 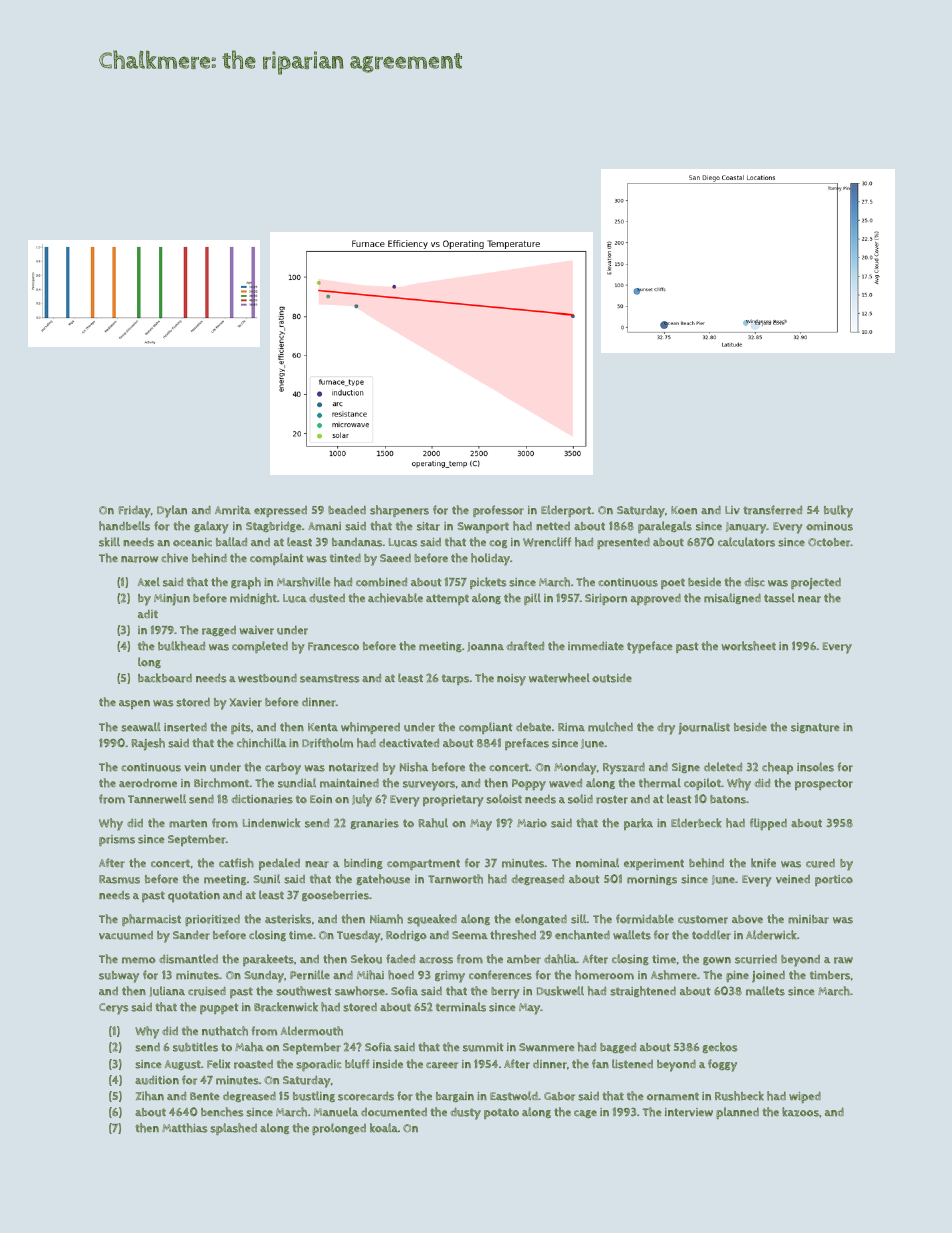 What do you see at coordinates (820, 863) in the document?
I see `cured` at bounding box center [820, 863].
